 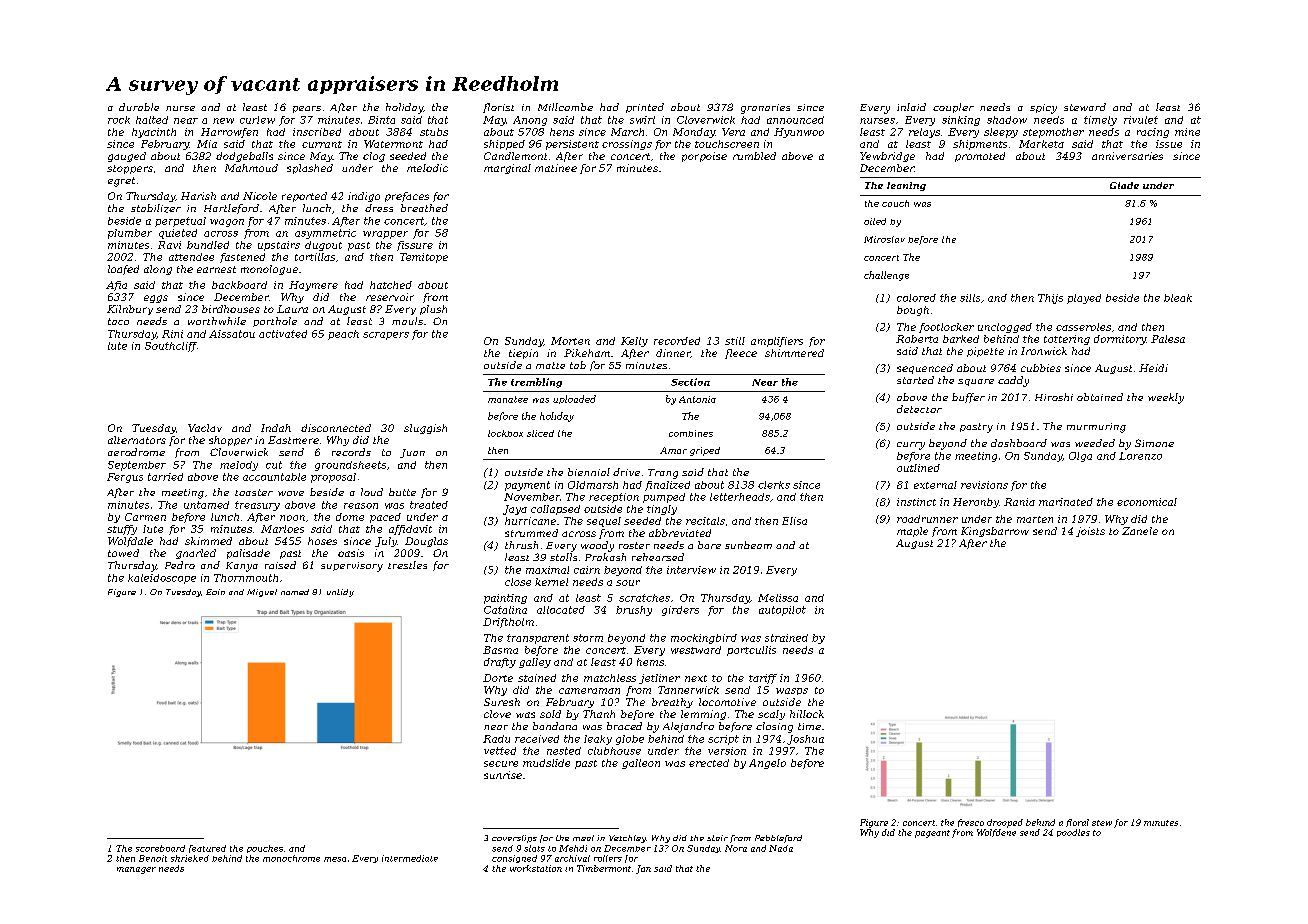 What do you see at coordinates (207, 144) in the screenshot?
I see `Mia` at bounding box center [207, 144].
